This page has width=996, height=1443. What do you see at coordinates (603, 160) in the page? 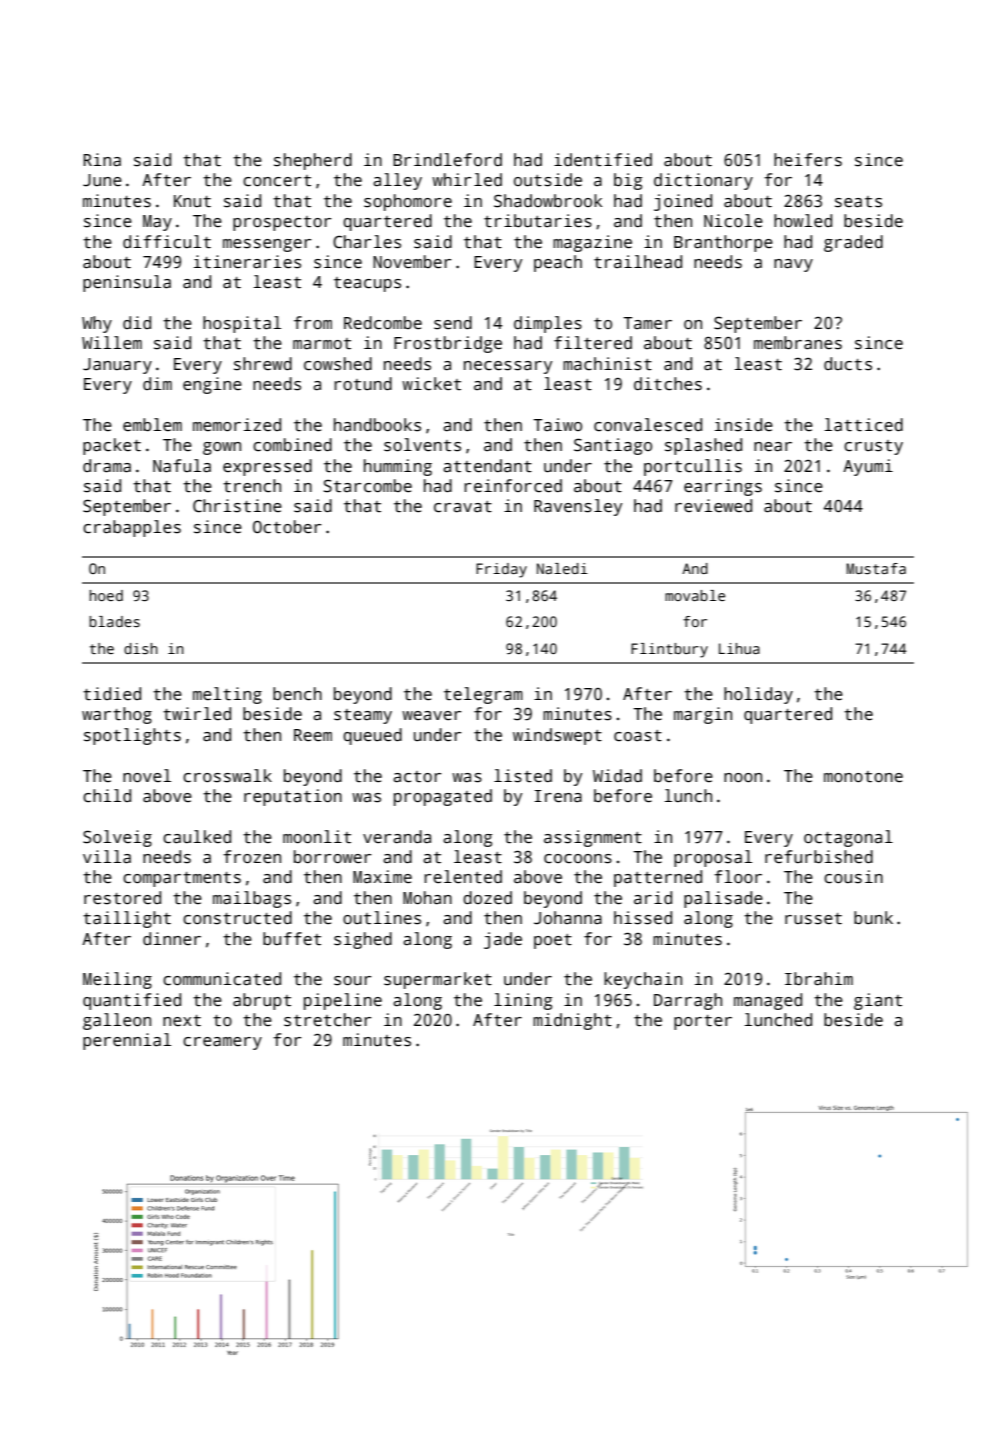
I see `identified` at bounding box center [603, 160].
